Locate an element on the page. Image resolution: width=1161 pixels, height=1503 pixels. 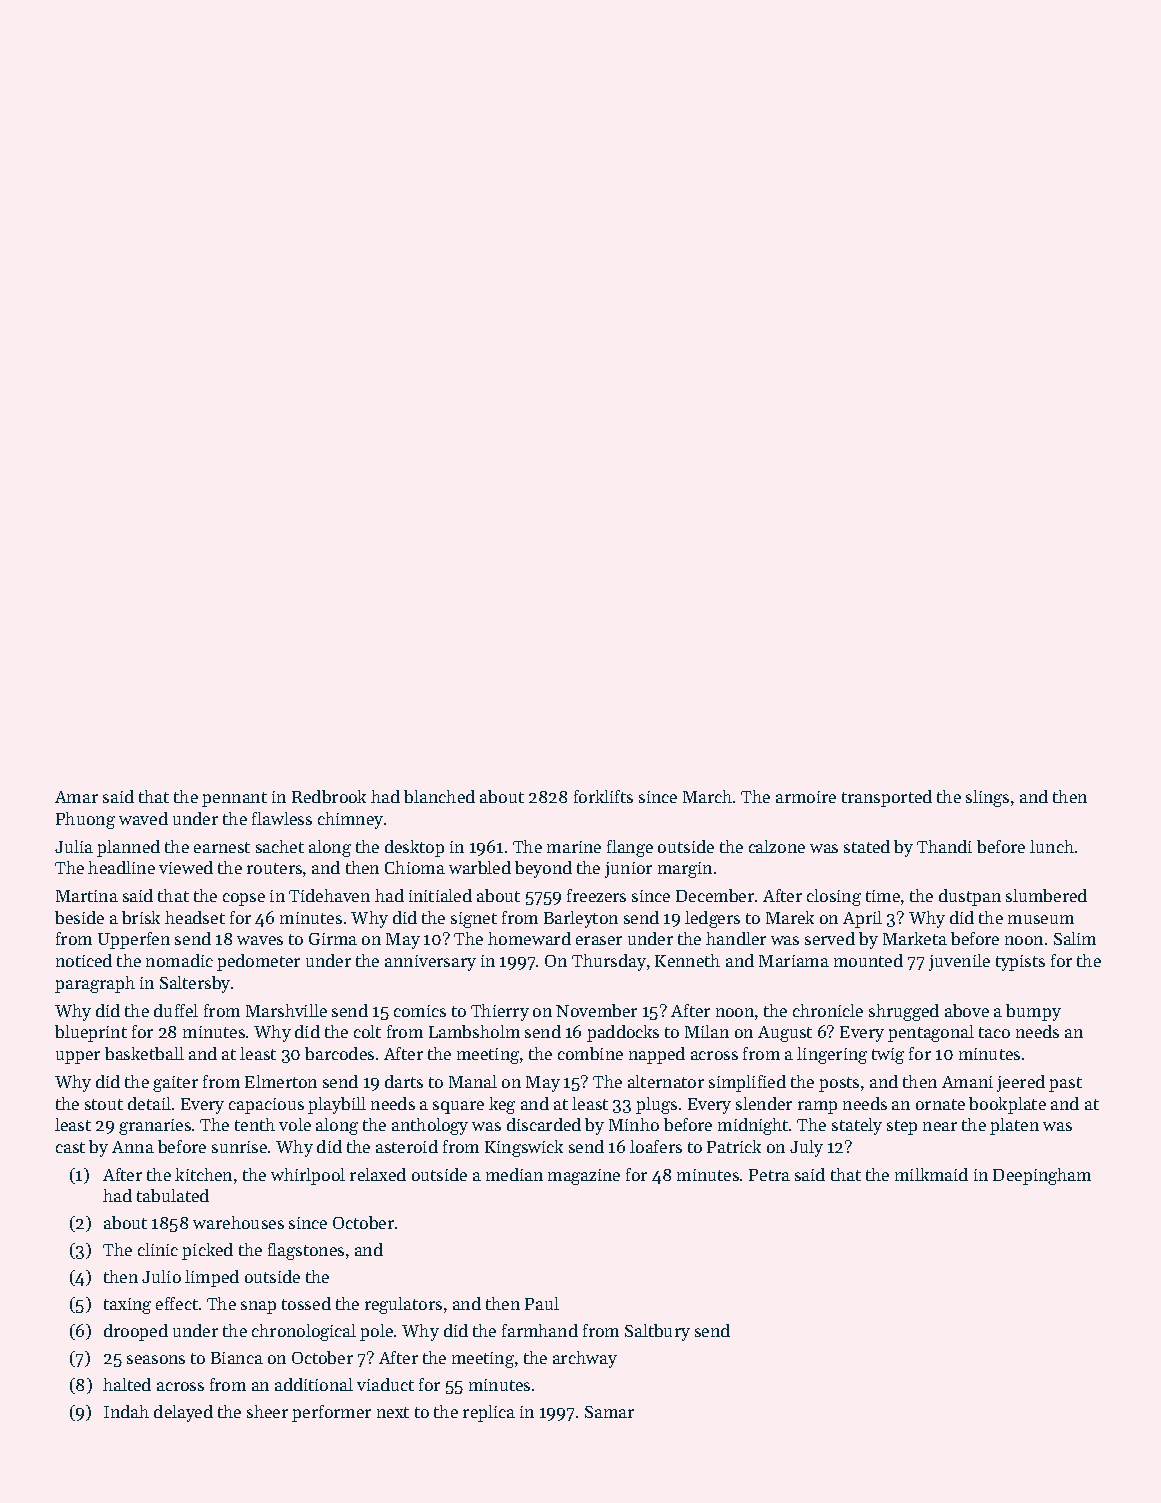
delayed is located at coordinates (183, 1413).
